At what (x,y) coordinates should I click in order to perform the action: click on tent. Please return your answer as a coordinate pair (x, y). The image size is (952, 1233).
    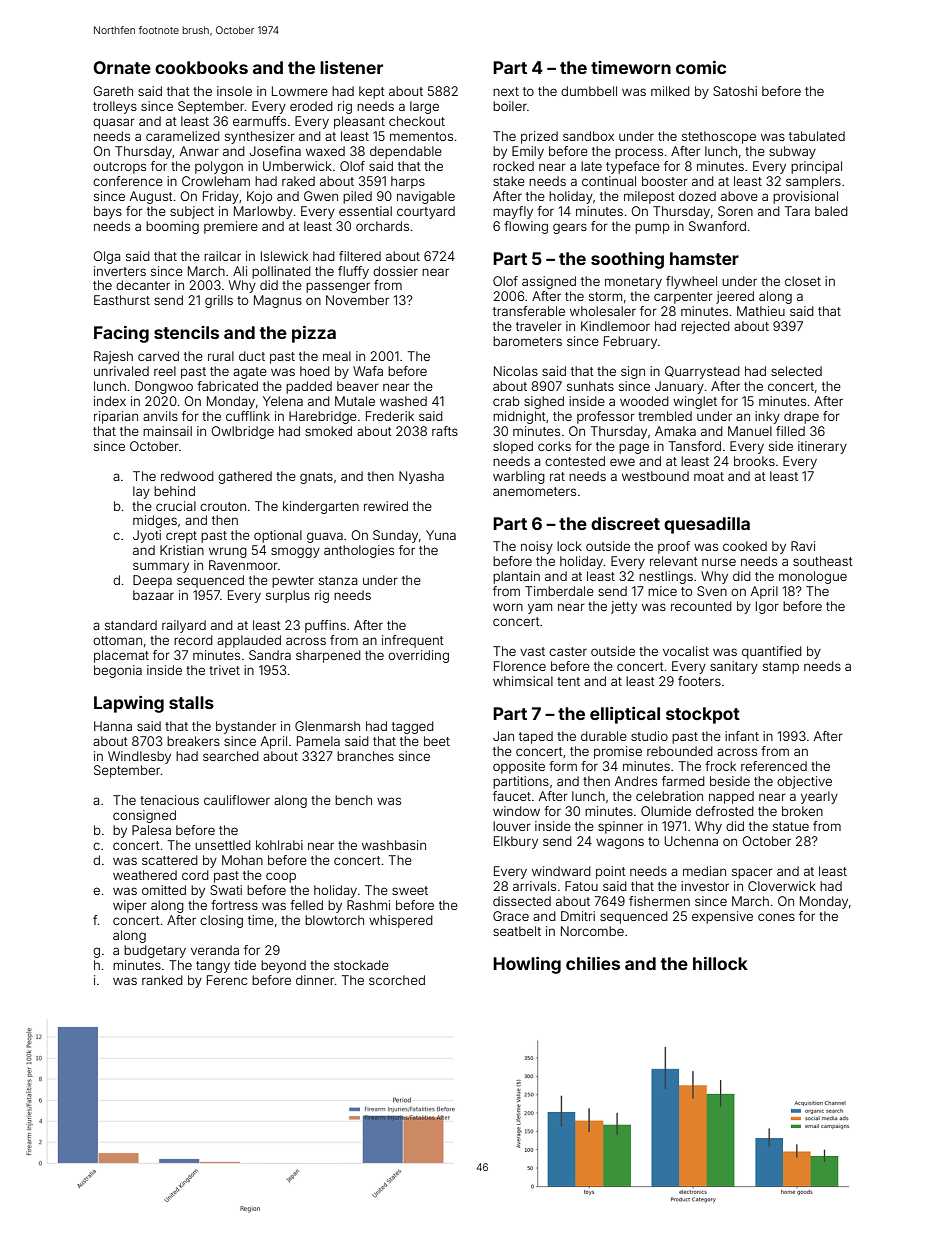
    Looking at the image, I should click on (568, 681).
